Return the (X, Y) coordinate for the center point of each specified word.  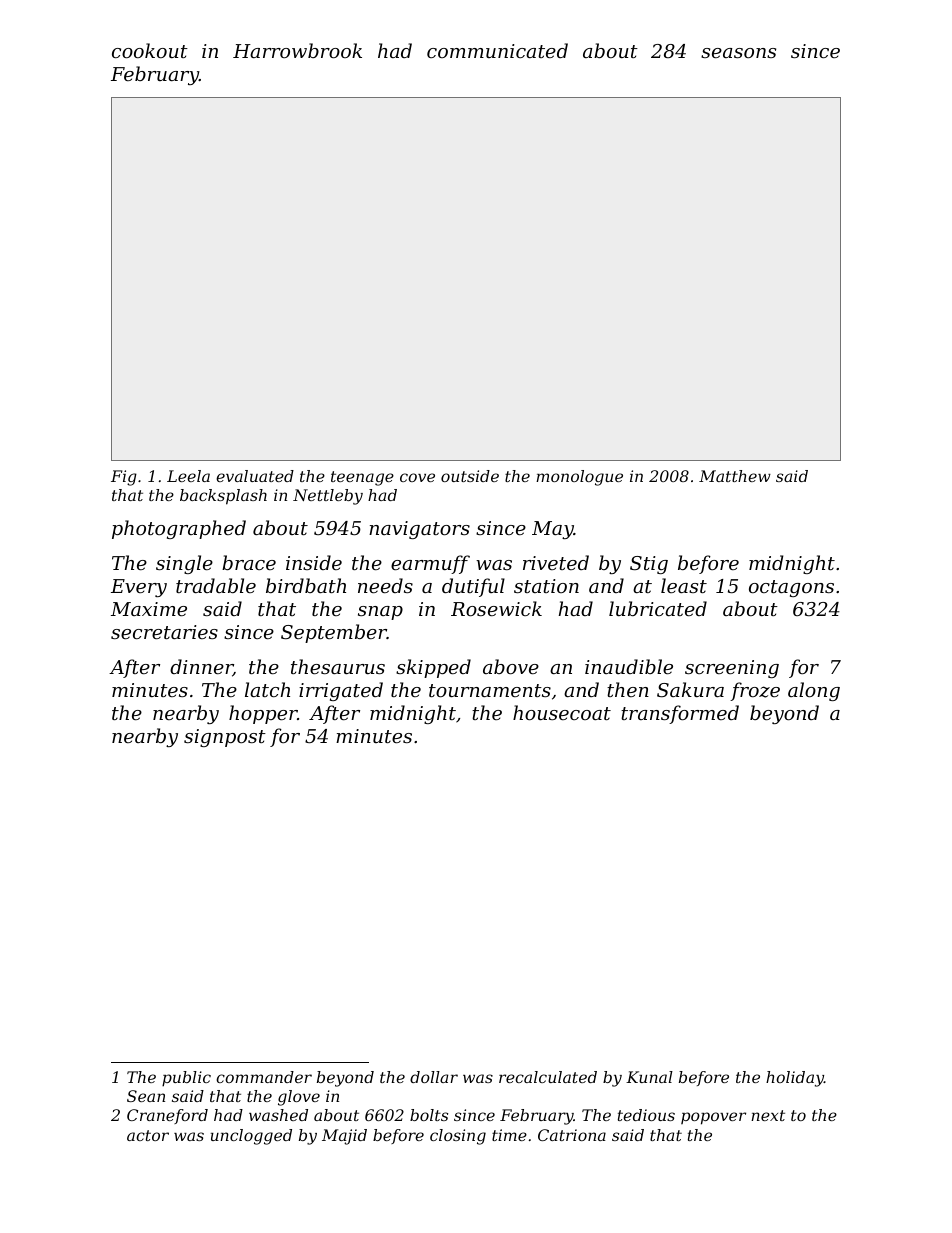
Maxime (149, 609)
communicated (497, 50)
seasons (738, 53)
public (186, 1079)
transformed (680, 714)
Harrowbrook (297, 50)
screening (732, 669)
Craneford (167, 1116)
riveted (556, 562)
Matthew (735, 476)
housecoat (562, 712)
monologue (579, 478)
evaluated (255, 476)
